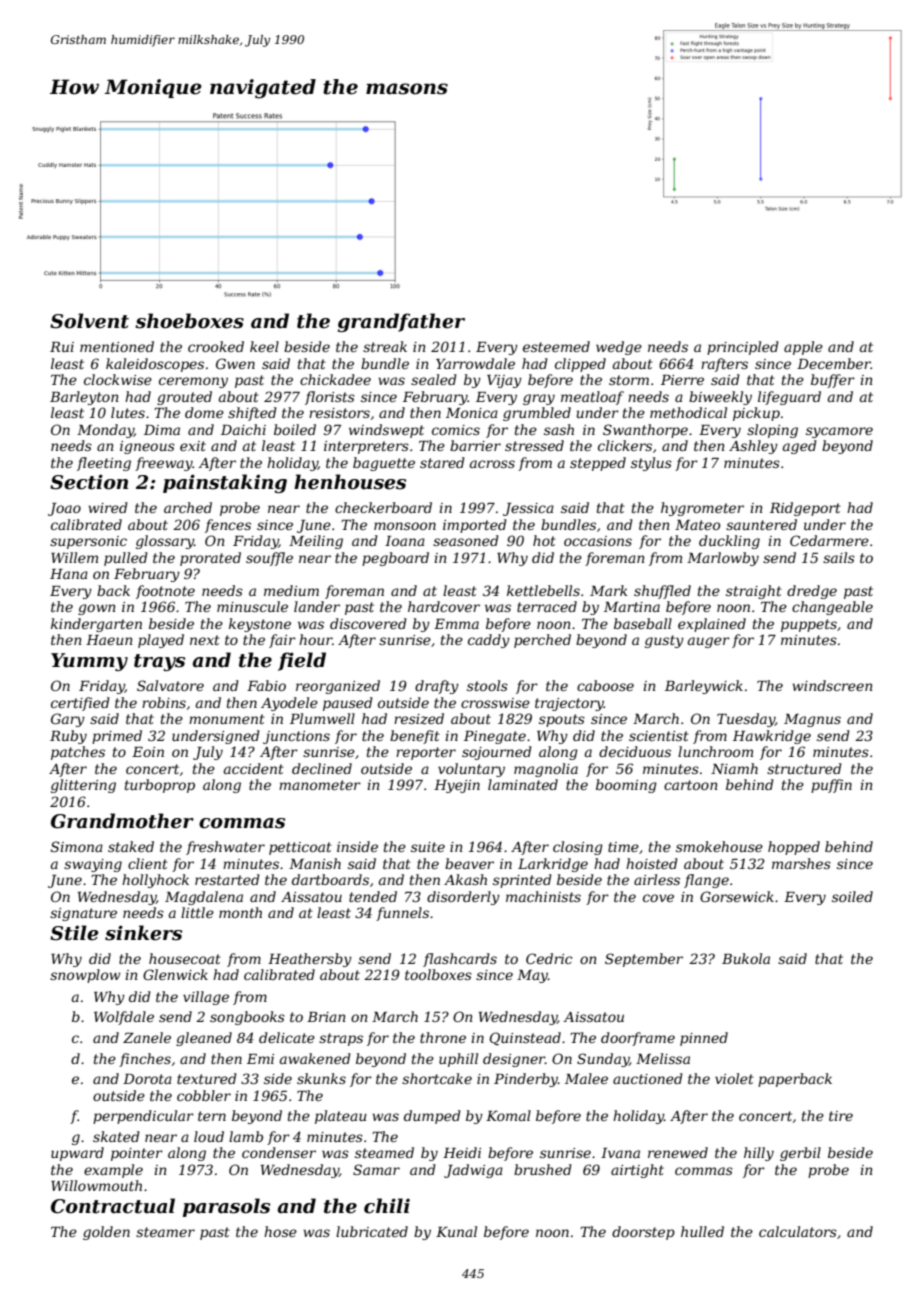 This screenshot has height=1308, width=924. Describe the element at coordinates (83, 786) in the screenshot. I see `glittering` at that location.
